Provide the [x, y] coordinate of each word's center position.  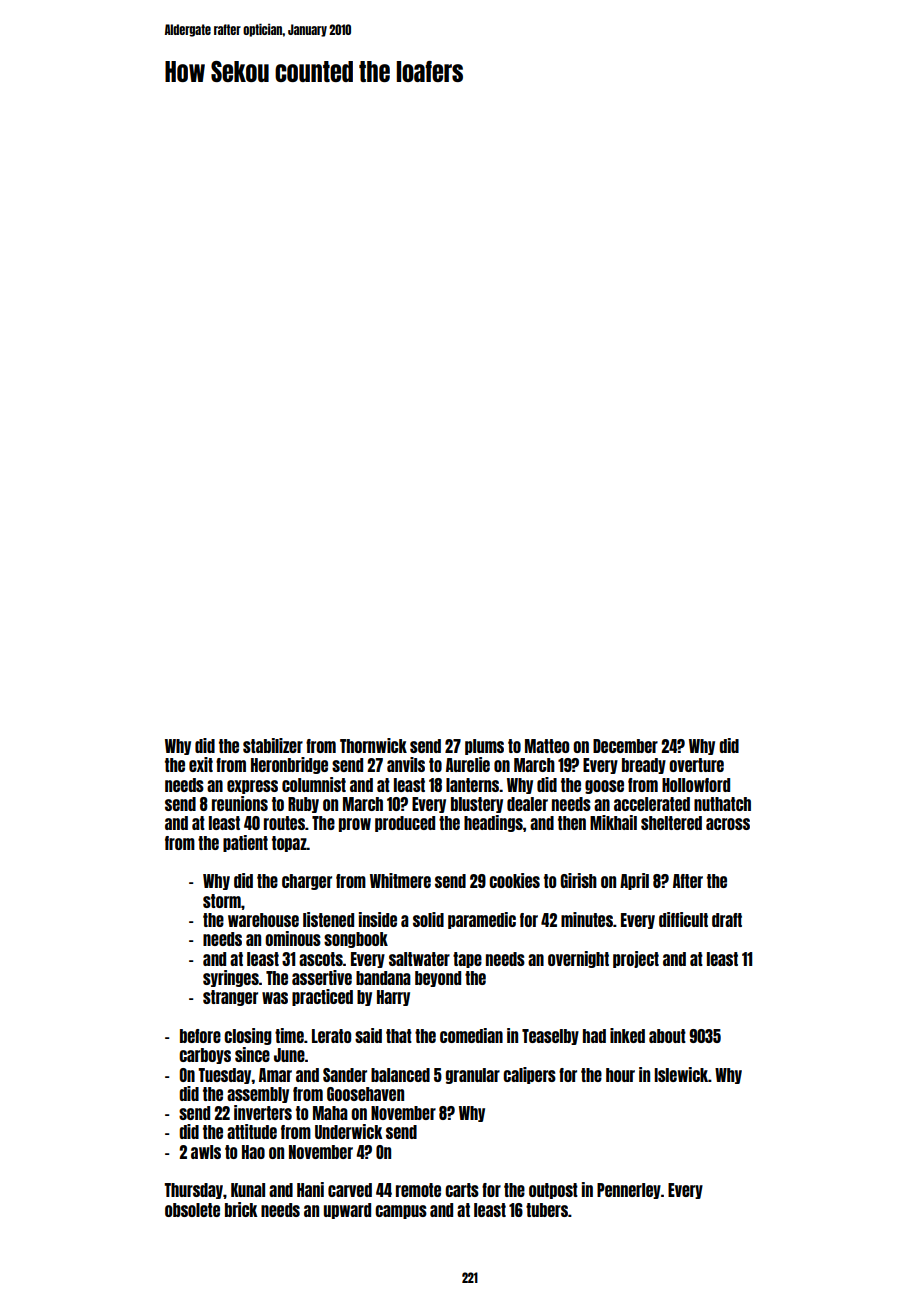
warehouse [263, 920]
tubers [547, 1210]
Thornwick [373, 745]
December [625, 746]
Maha [330, 1113]
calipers [529, 1075]
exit [201, 764]
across [728, 824]
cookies [514, 880]
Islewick [681, 1074]
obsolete [192, 1210]
